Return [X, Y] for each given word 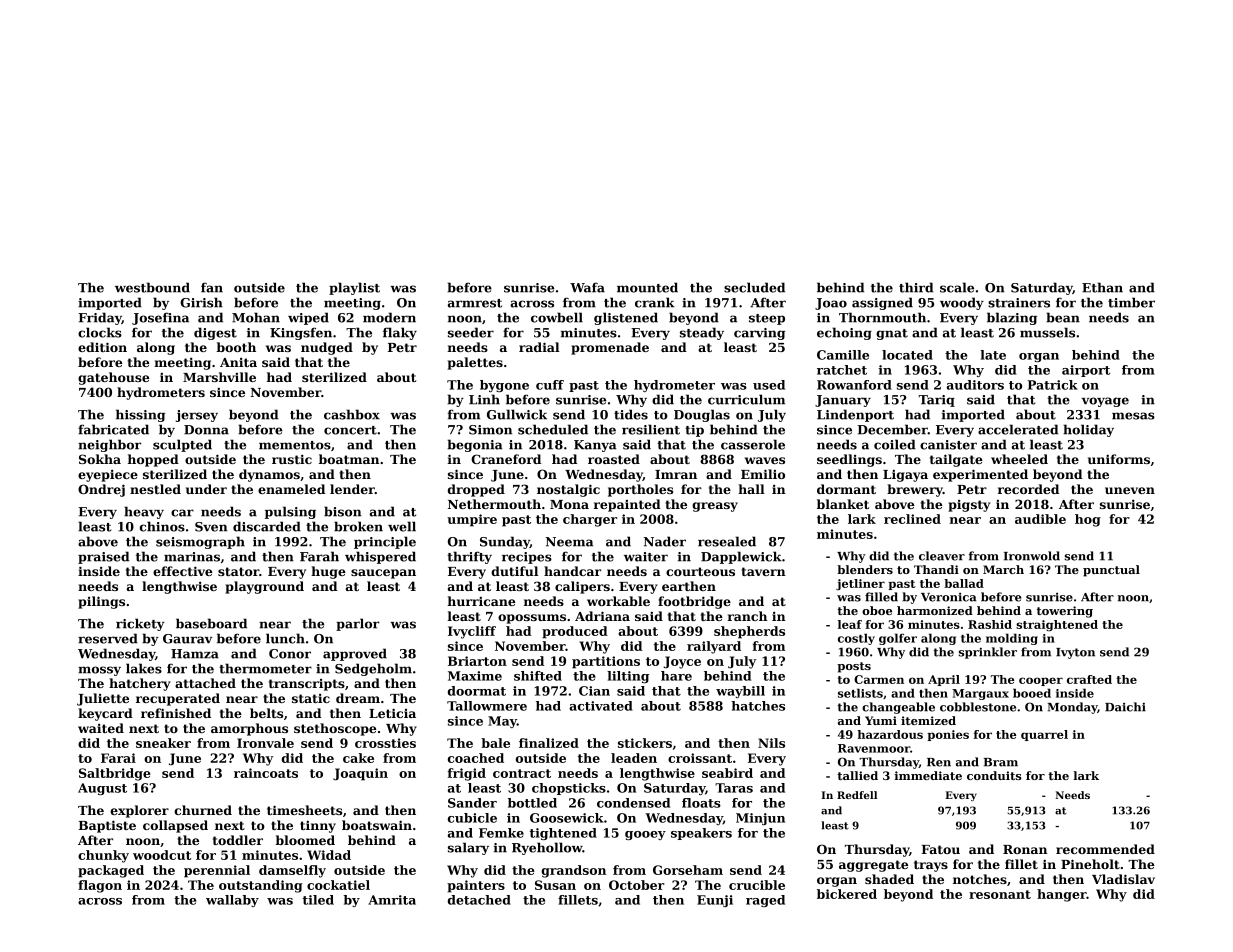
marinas [192, 557]
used [769, 385]
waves [765, 460]
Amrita [392, 900]
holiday [1088, 430]
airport [1086, 371]
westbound [152, 287]
